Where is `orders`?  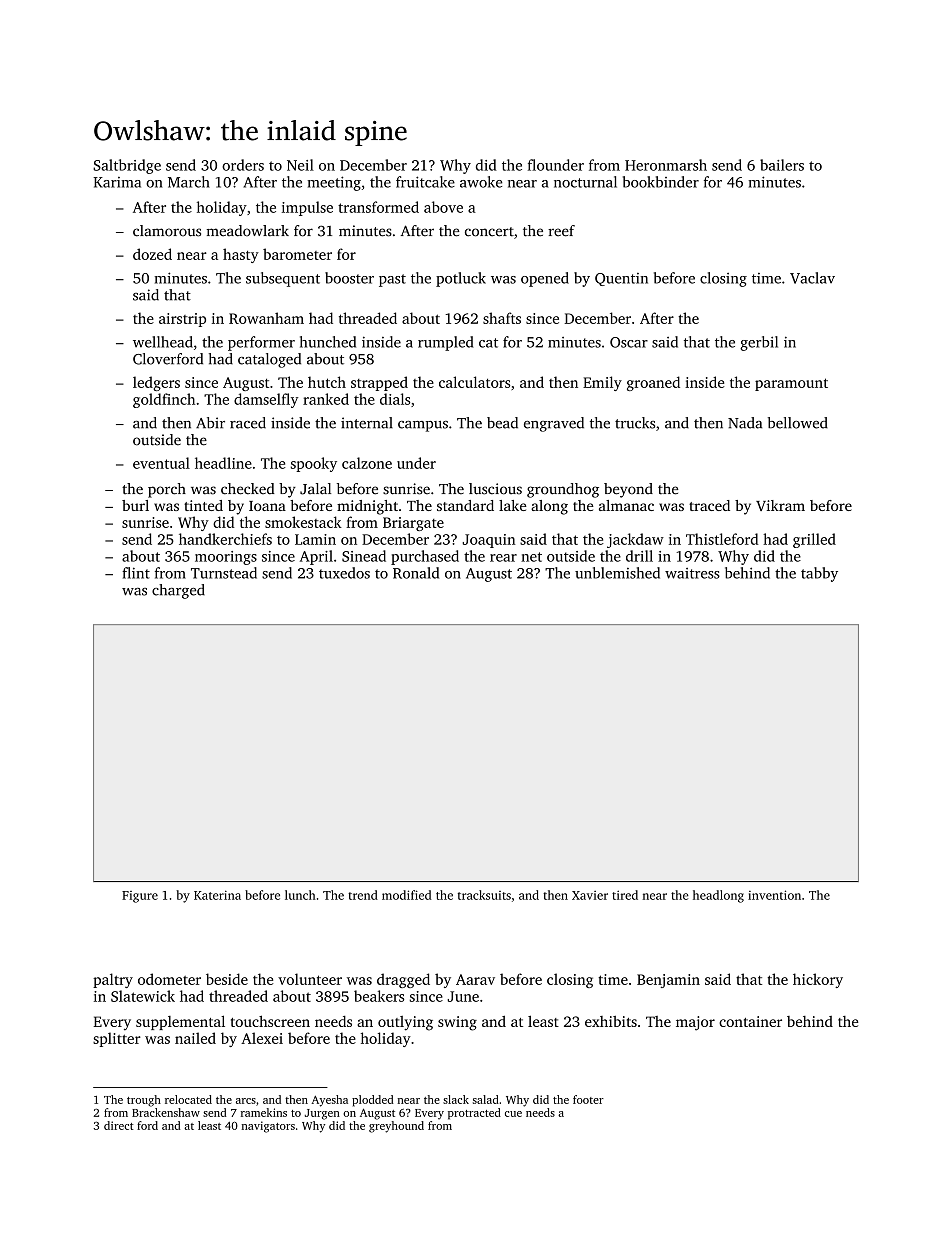
orders is located at coordinates (243, 165).
